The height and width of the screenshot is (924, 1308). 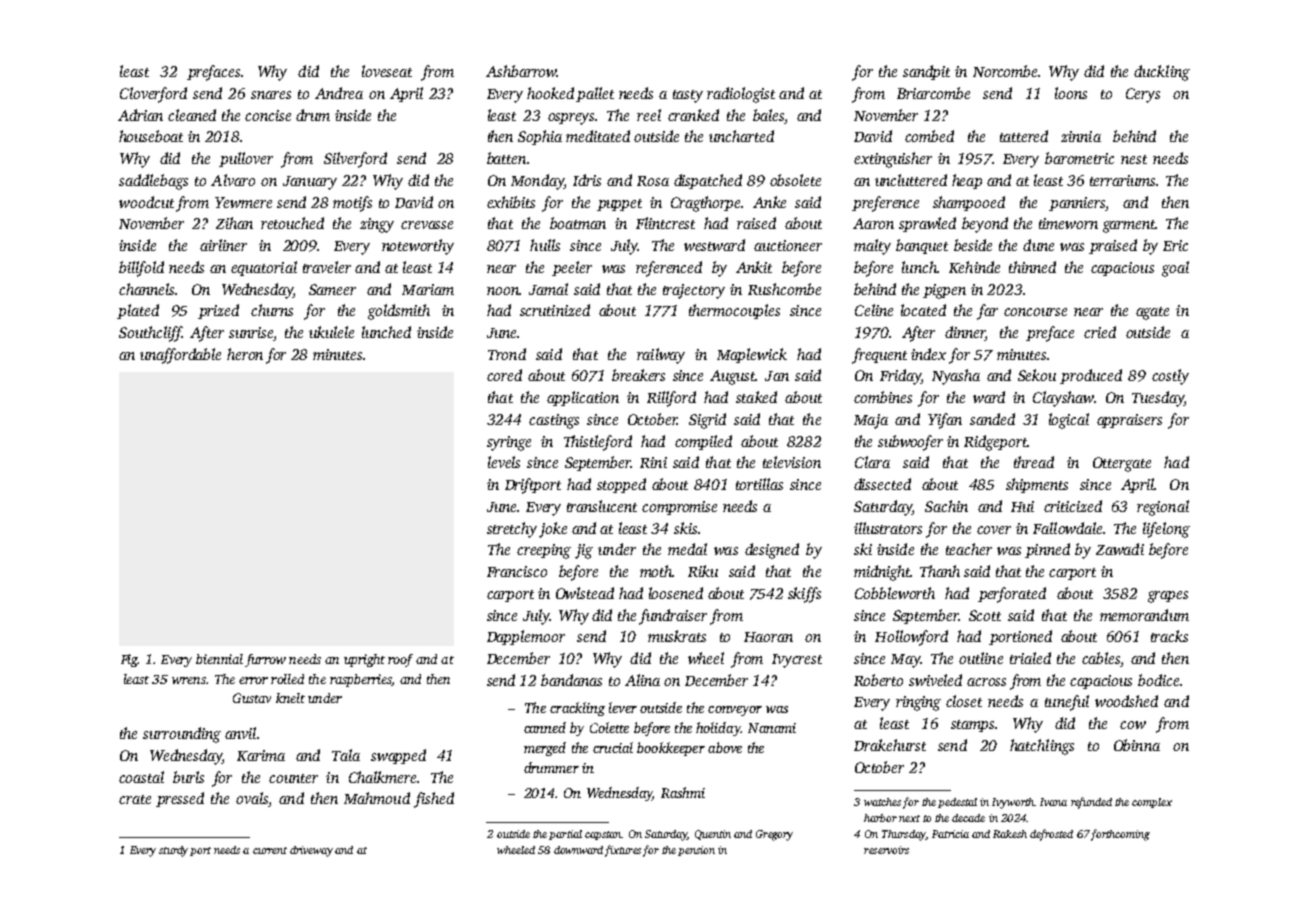 I want to click on auctioneer, so click(x=788, y=245).
